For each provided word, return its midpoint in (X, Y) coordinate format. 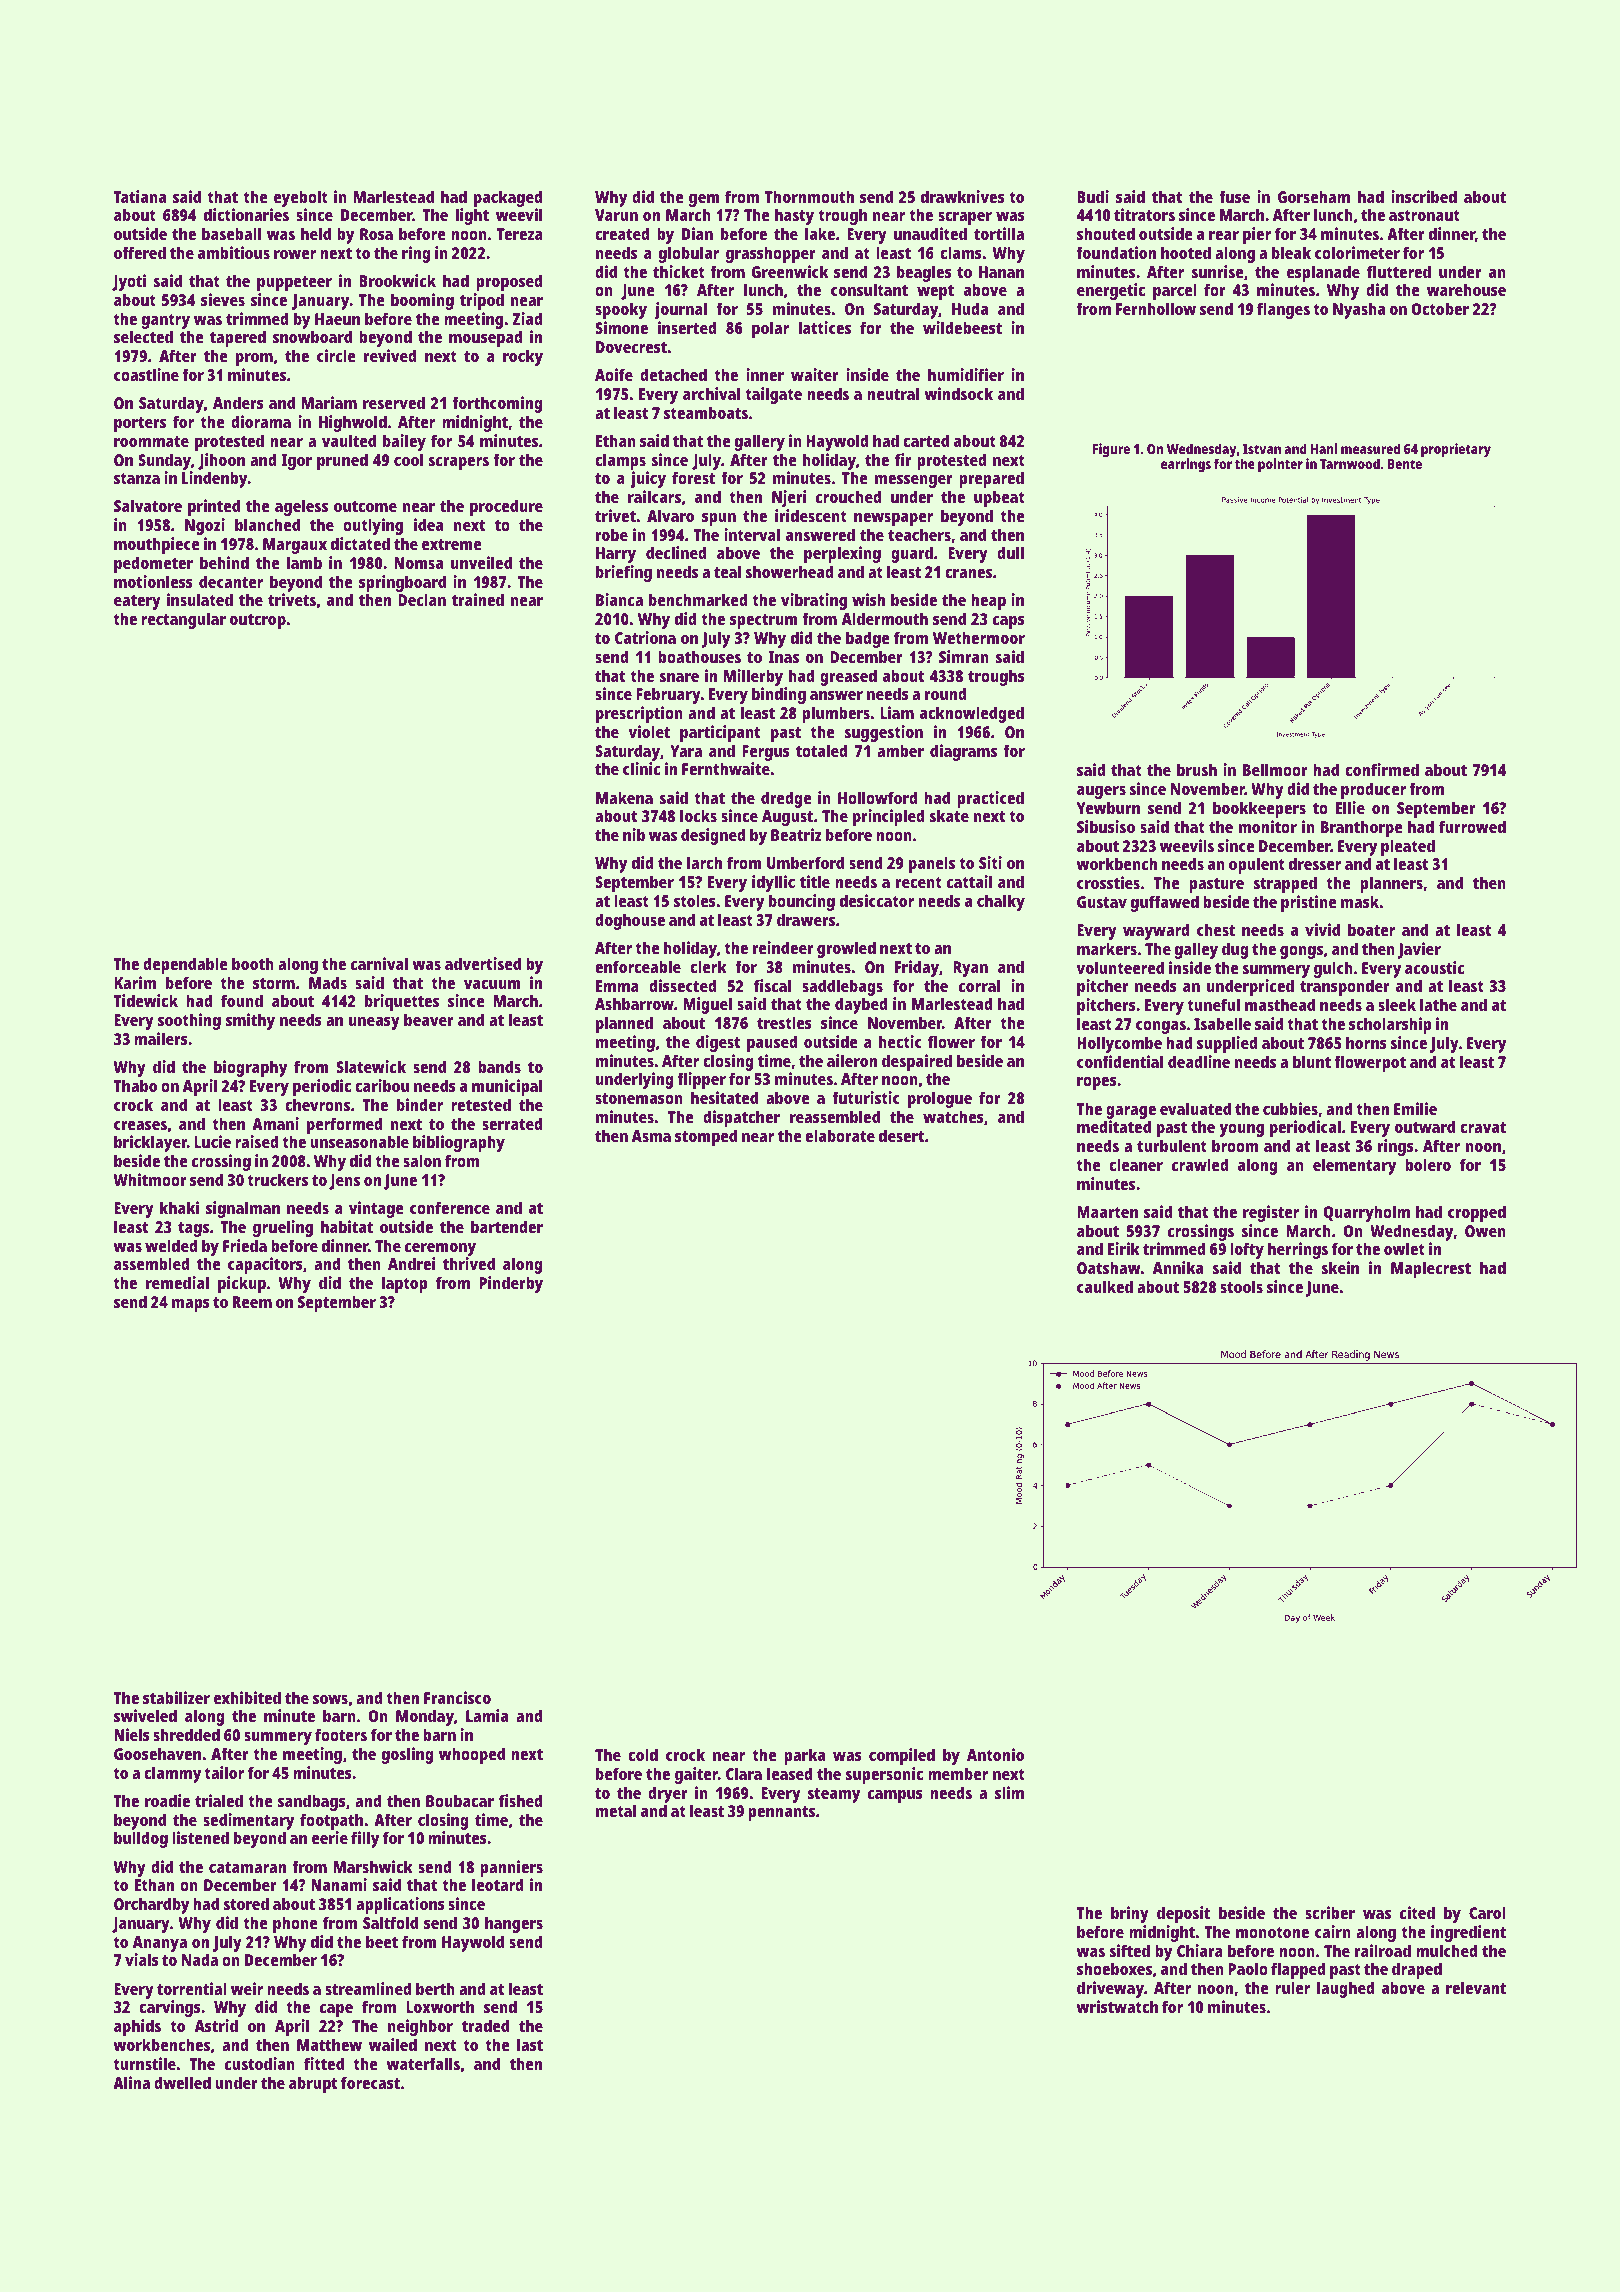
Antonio (995, 1754)
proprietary (1456, 450)
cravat (1483, 1127)
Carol (1487, 1912)
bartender (507, 1226)
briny (1130, 1914)
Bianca (619, 599)
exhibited (247, 1697)
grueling (283, 1228)
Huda (970, 308)
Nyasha (1359, 310)
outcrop (258, 621)
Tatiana (140, 196)
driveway (1110, 1989)
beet (382, 1941)
